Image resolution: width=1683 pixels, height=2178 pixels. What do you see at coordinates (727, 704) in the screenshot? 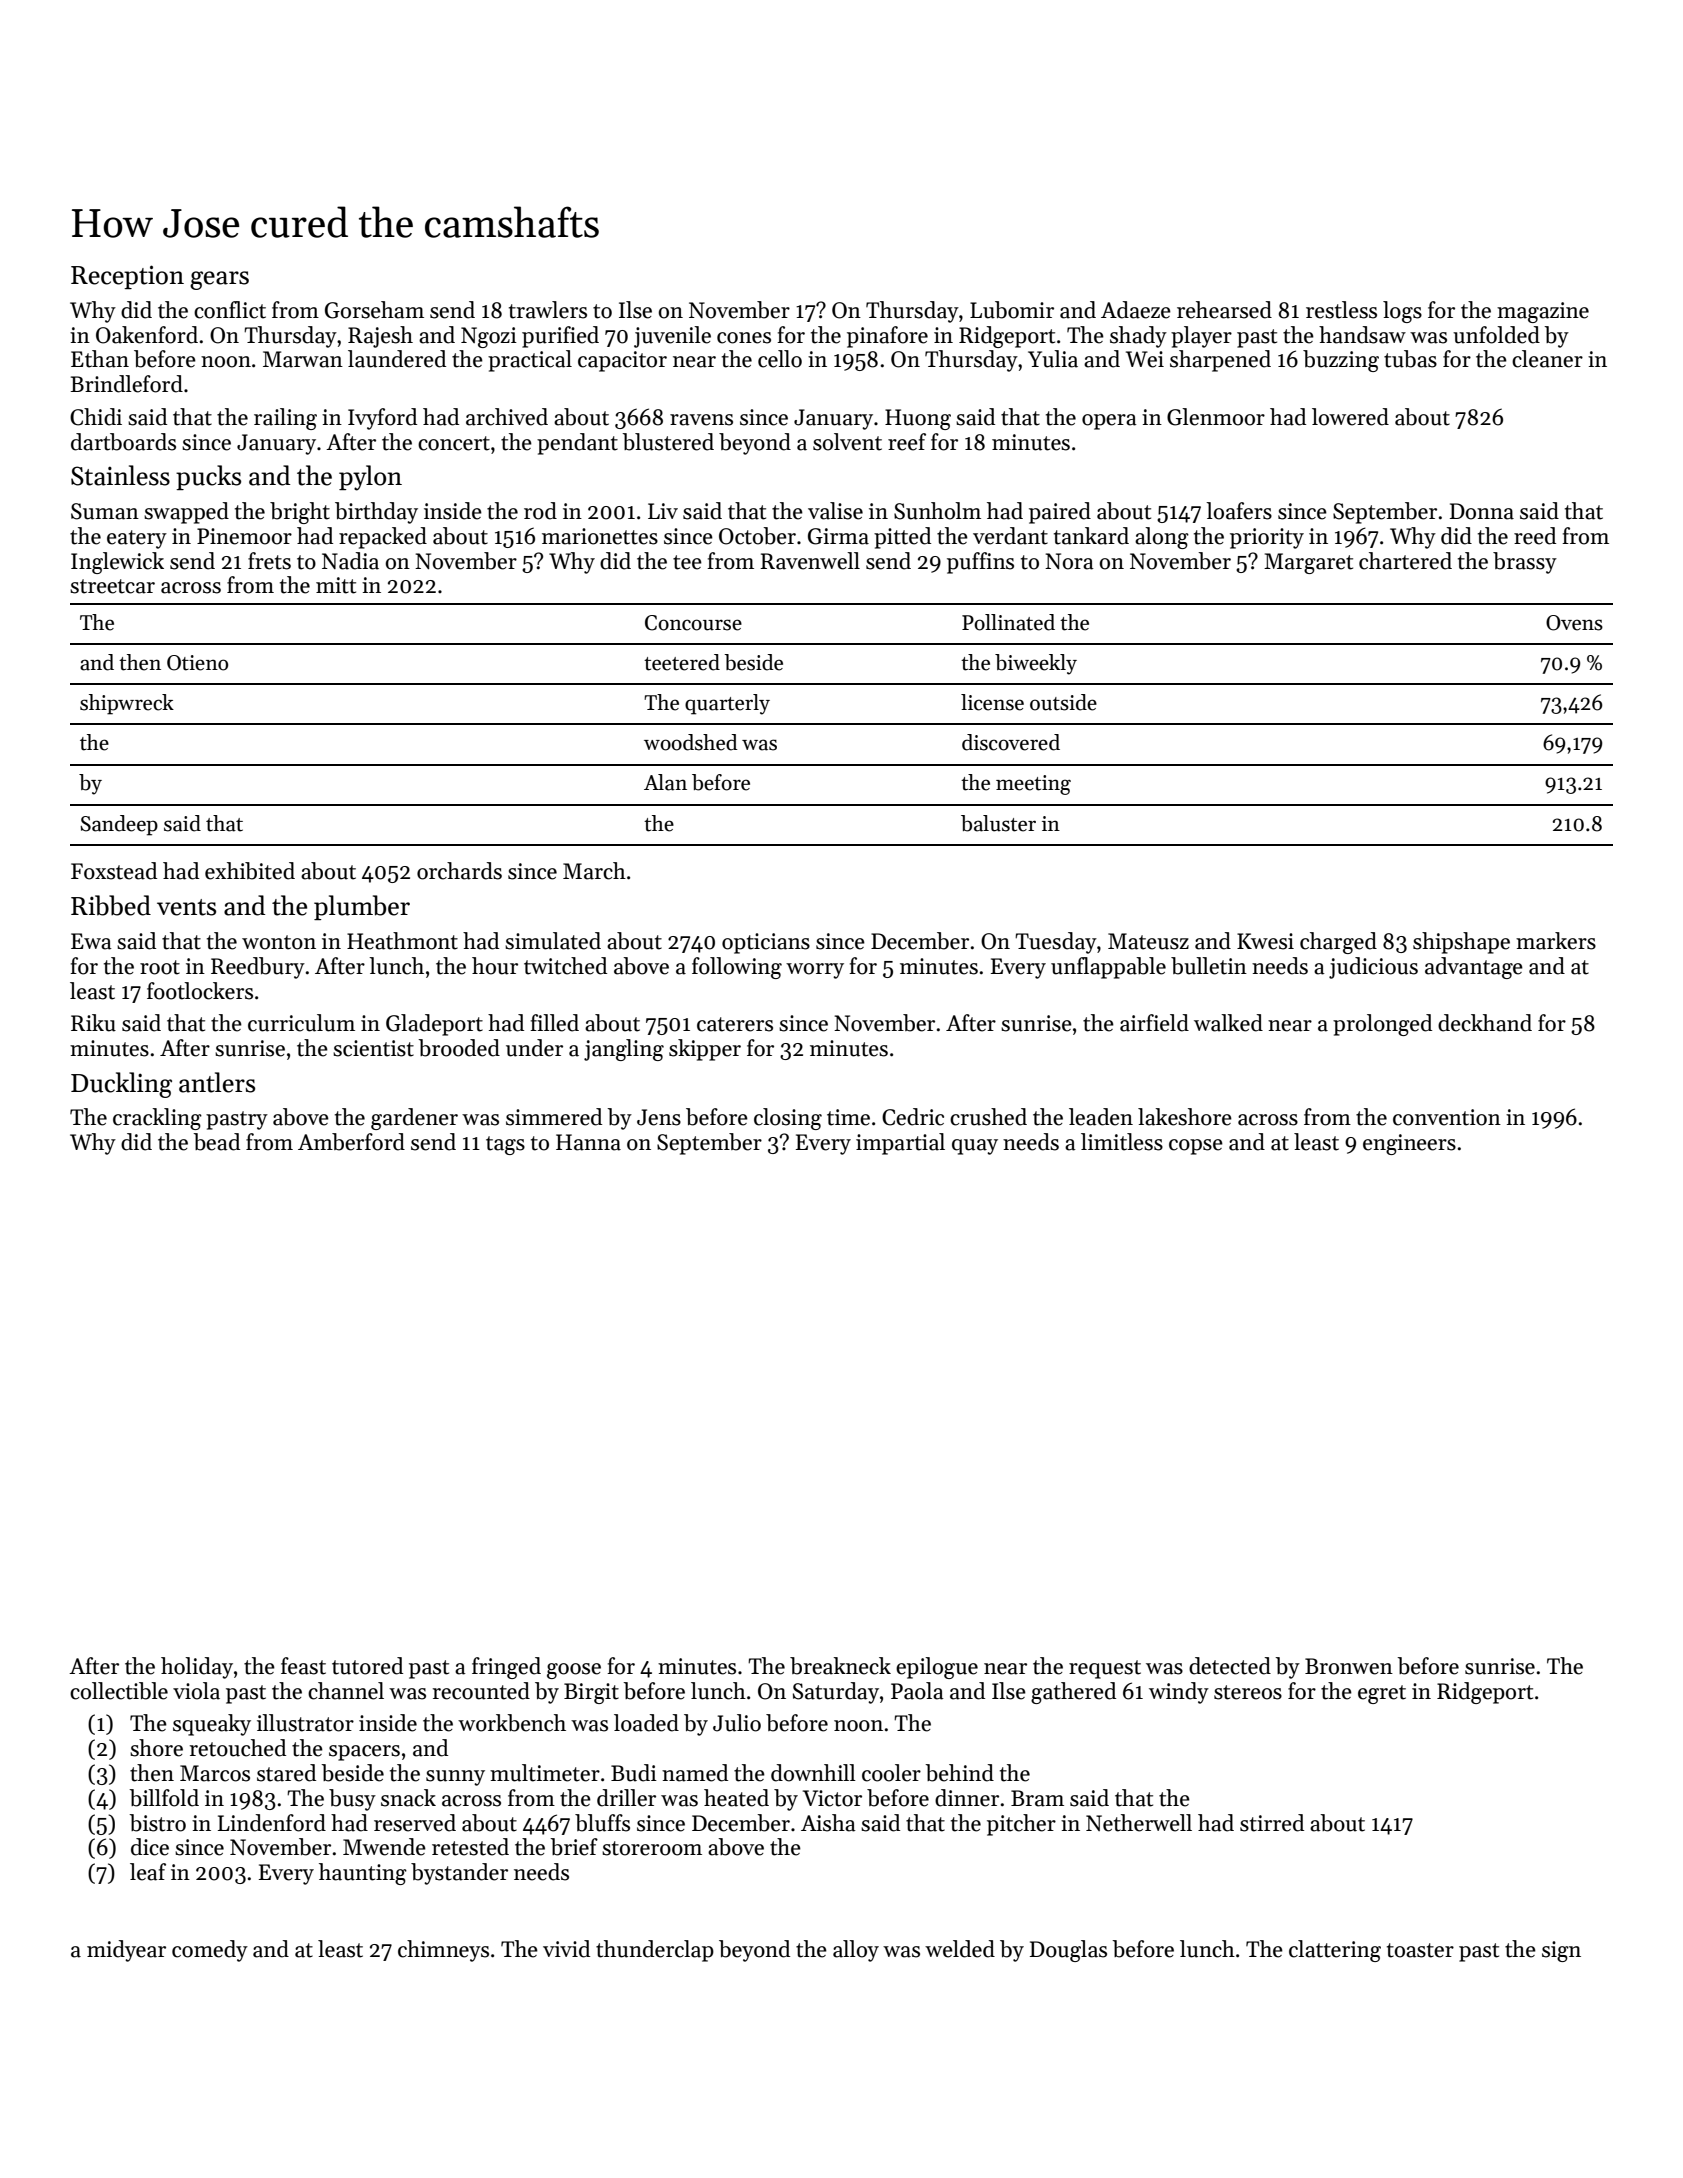
I see `quarterly` at bounding box center [727, 704].
